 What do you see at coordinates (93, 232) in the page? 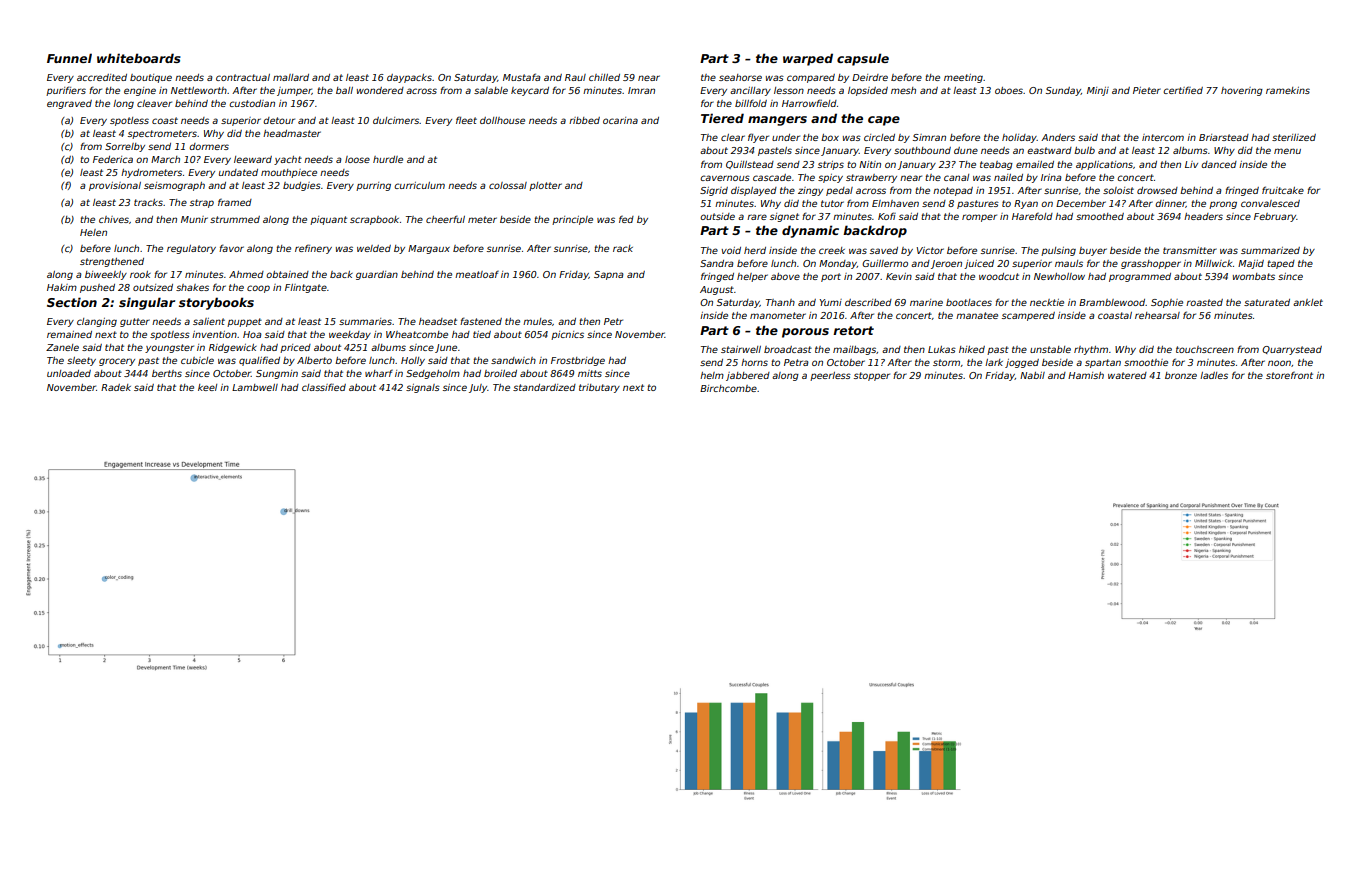
I see `Helen` at bounding box center [93, 232].
